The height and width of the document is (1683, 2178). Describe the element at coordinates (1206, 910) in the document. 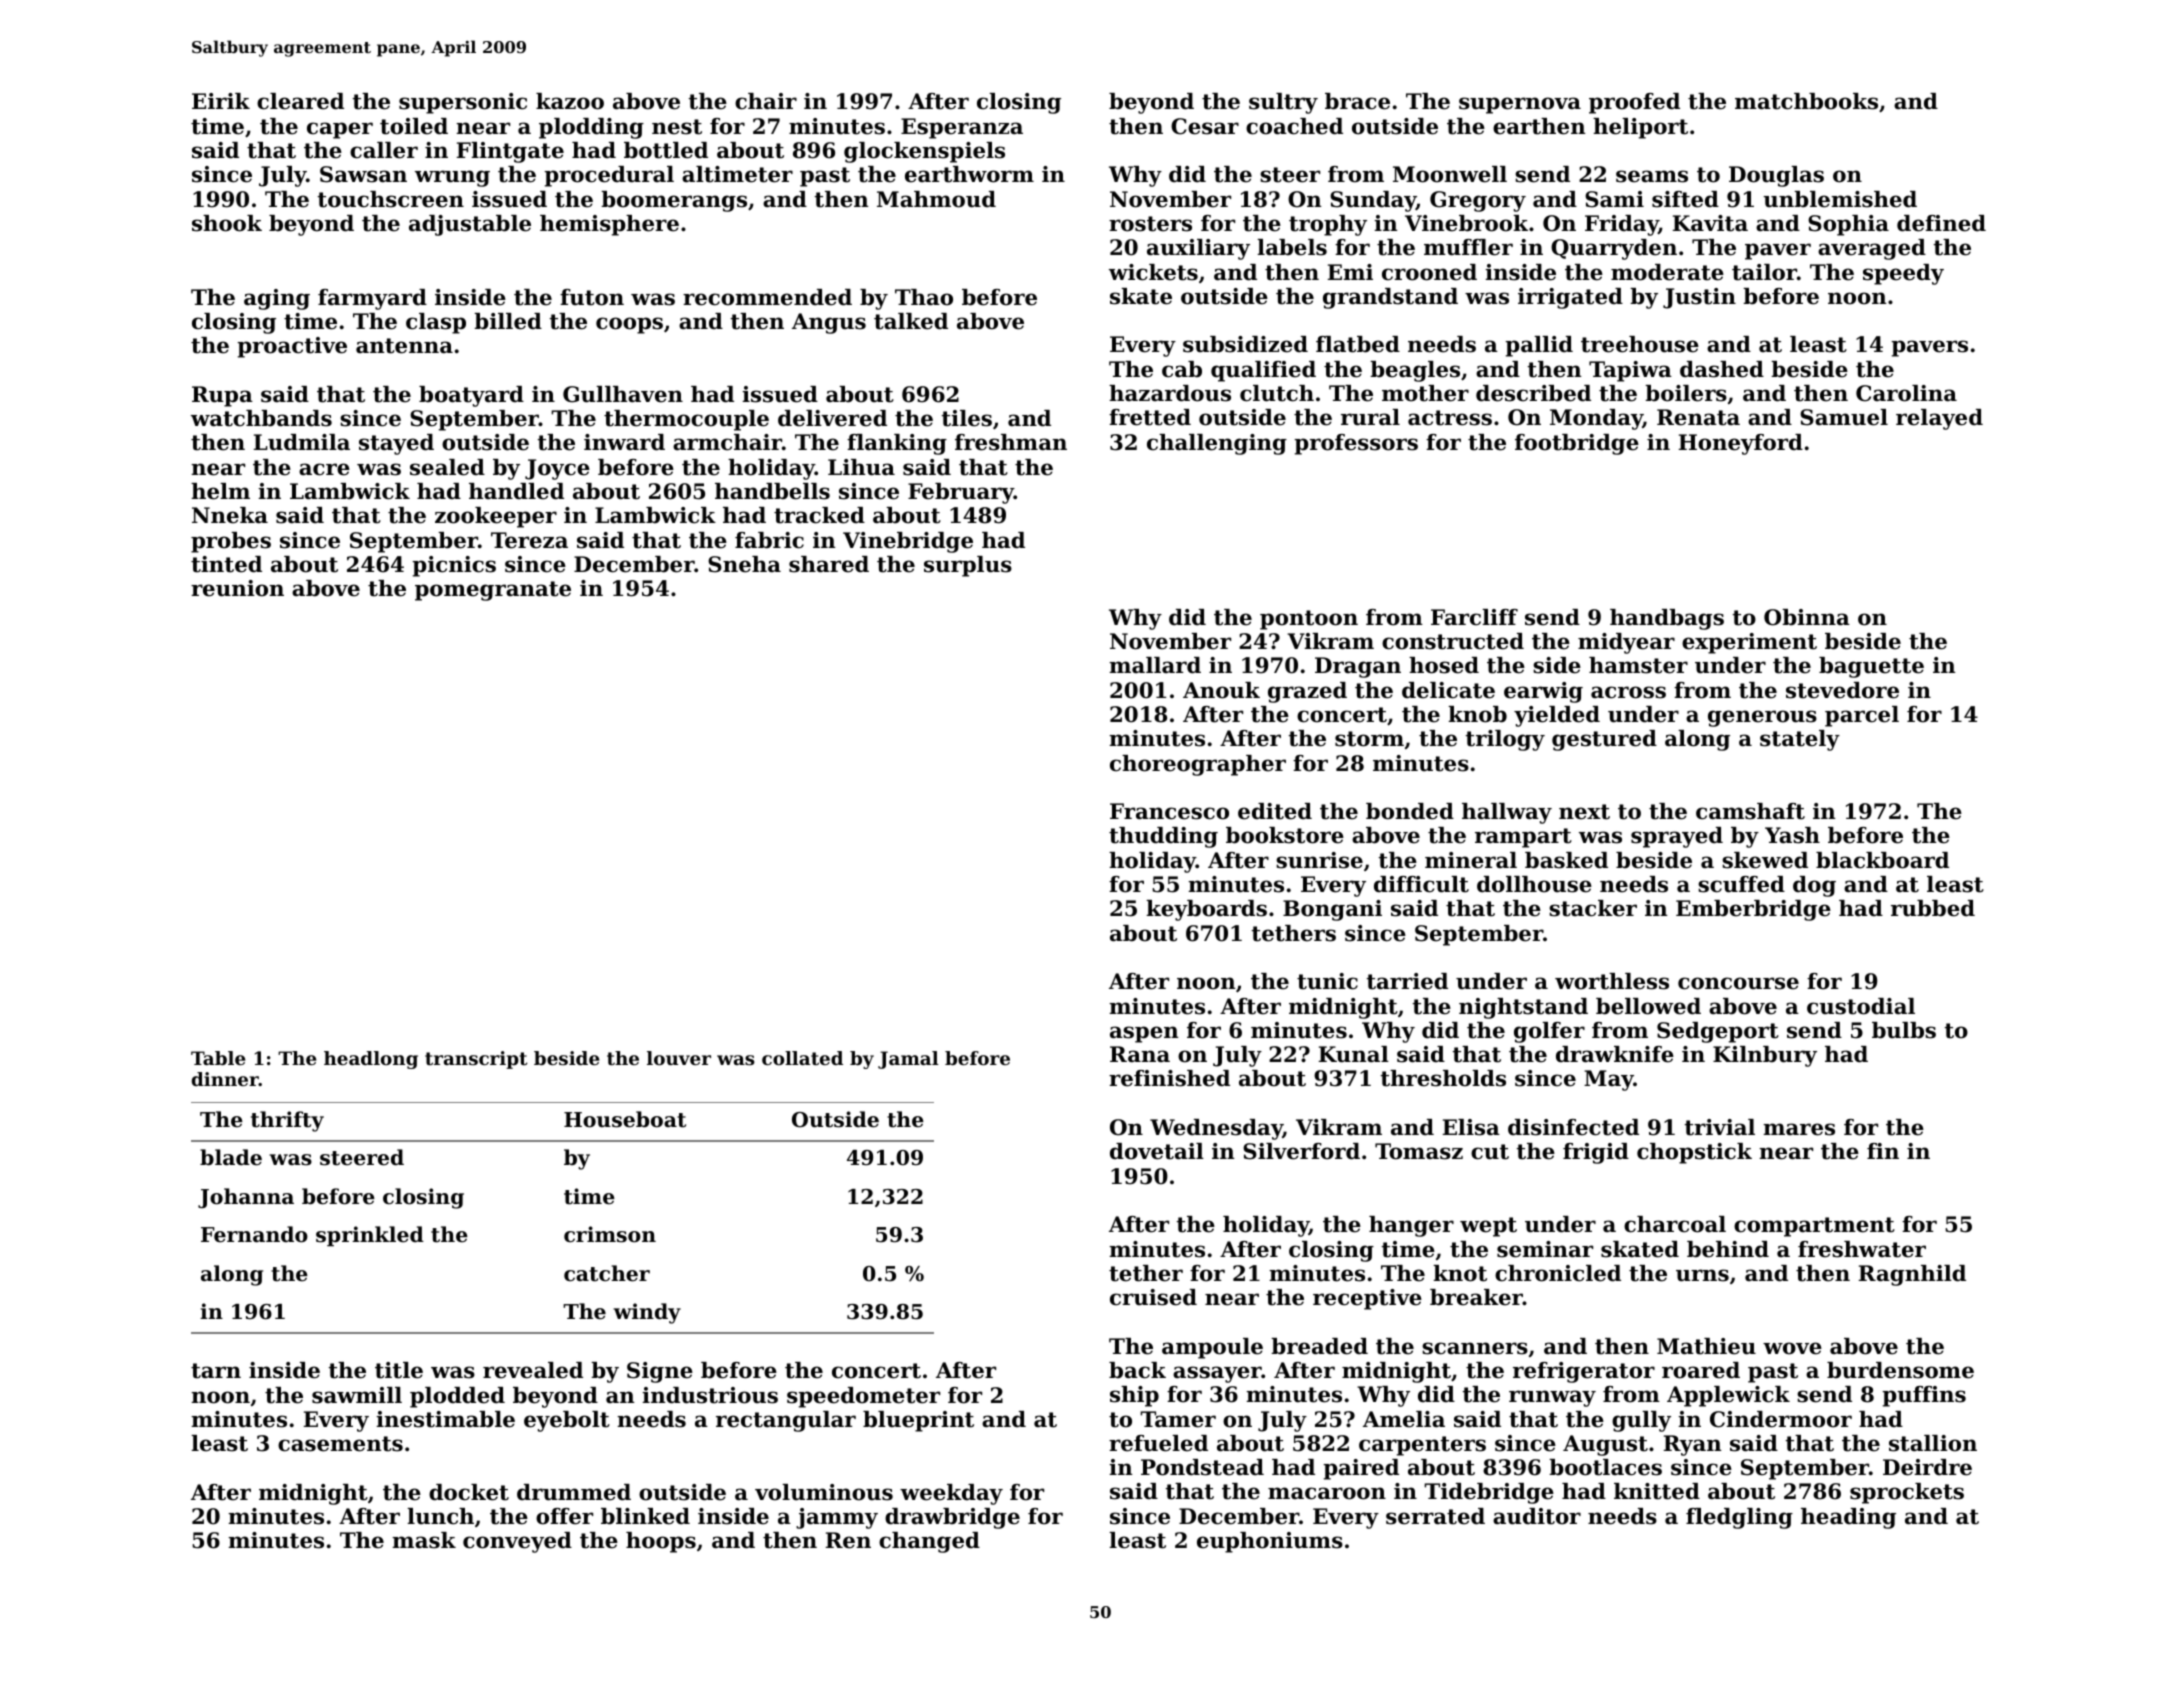

I see `keyboards` at that location.
